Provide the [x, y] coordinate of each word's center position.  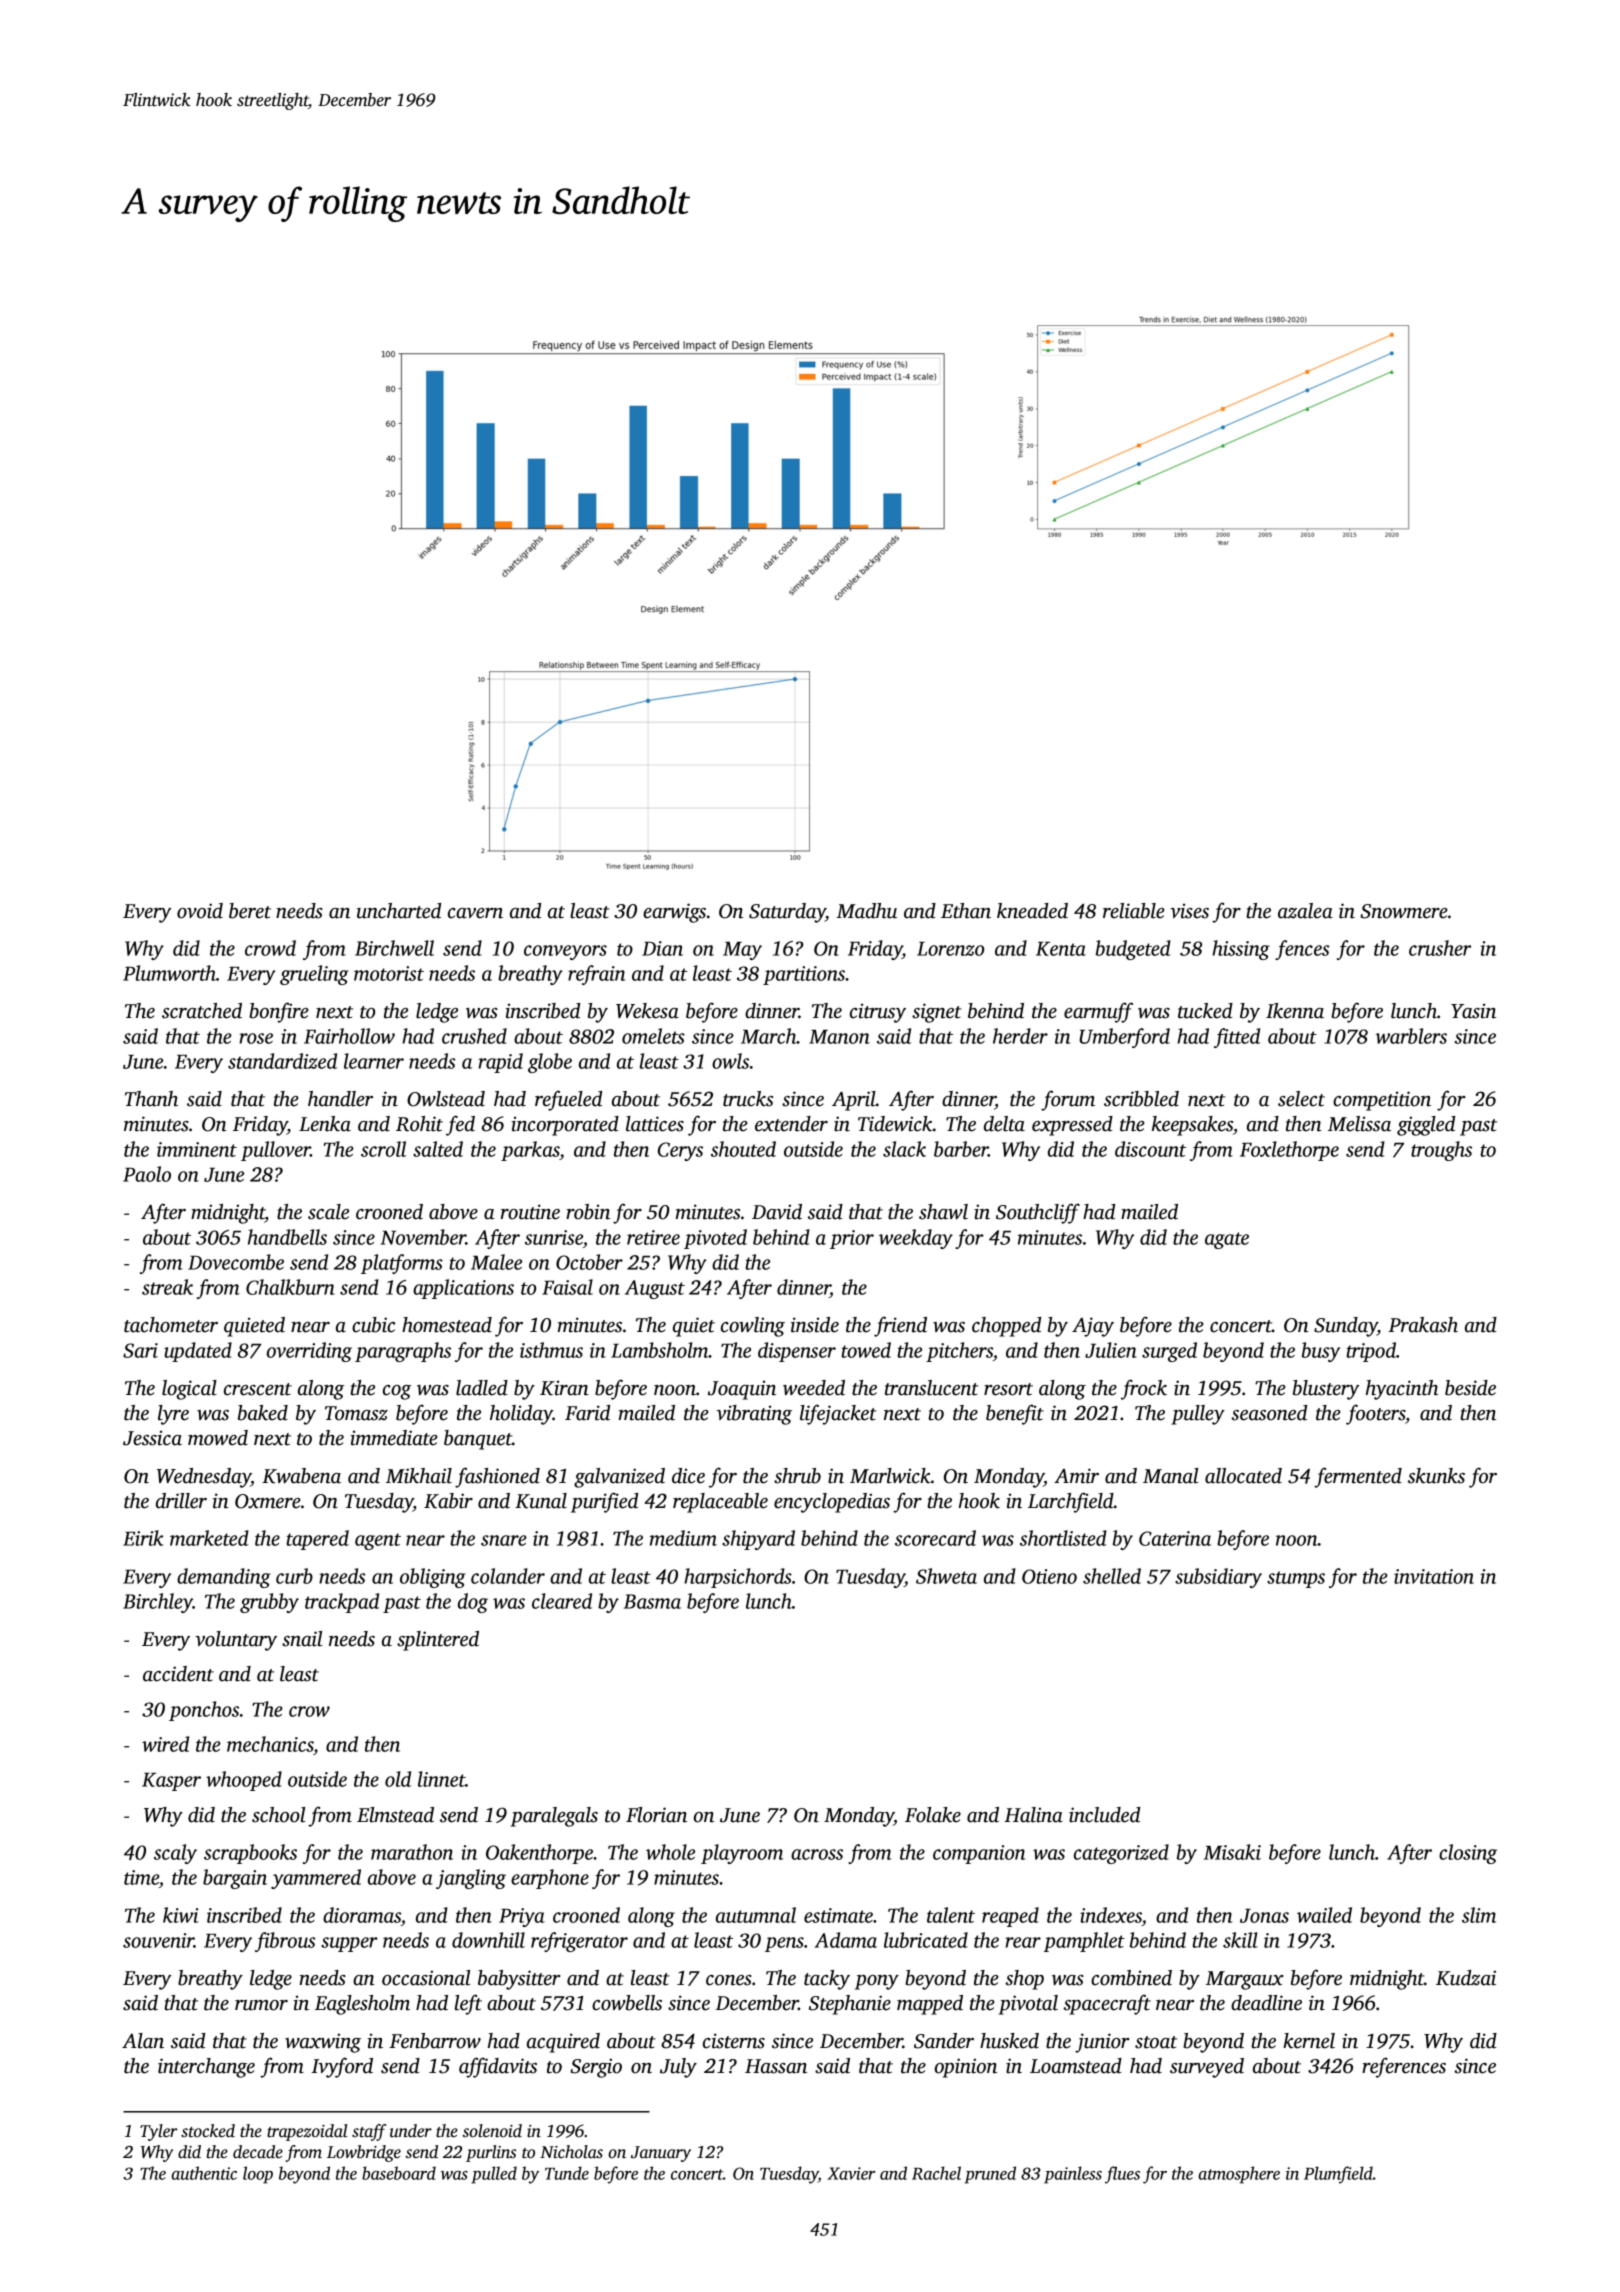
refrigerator [579, 1942]
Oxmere [268, 1501]
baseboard [399, 2173]
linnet [441, 1779]
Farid [587, 1413]
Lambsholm [660, 1350]
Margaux [1244, 1980]
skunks [1436, 1476]
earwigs [674, 913]
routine [530, 1212]
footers [1375, 1414]
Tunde [567, 2173]
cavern [475, 913]
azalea [1305, 911]
